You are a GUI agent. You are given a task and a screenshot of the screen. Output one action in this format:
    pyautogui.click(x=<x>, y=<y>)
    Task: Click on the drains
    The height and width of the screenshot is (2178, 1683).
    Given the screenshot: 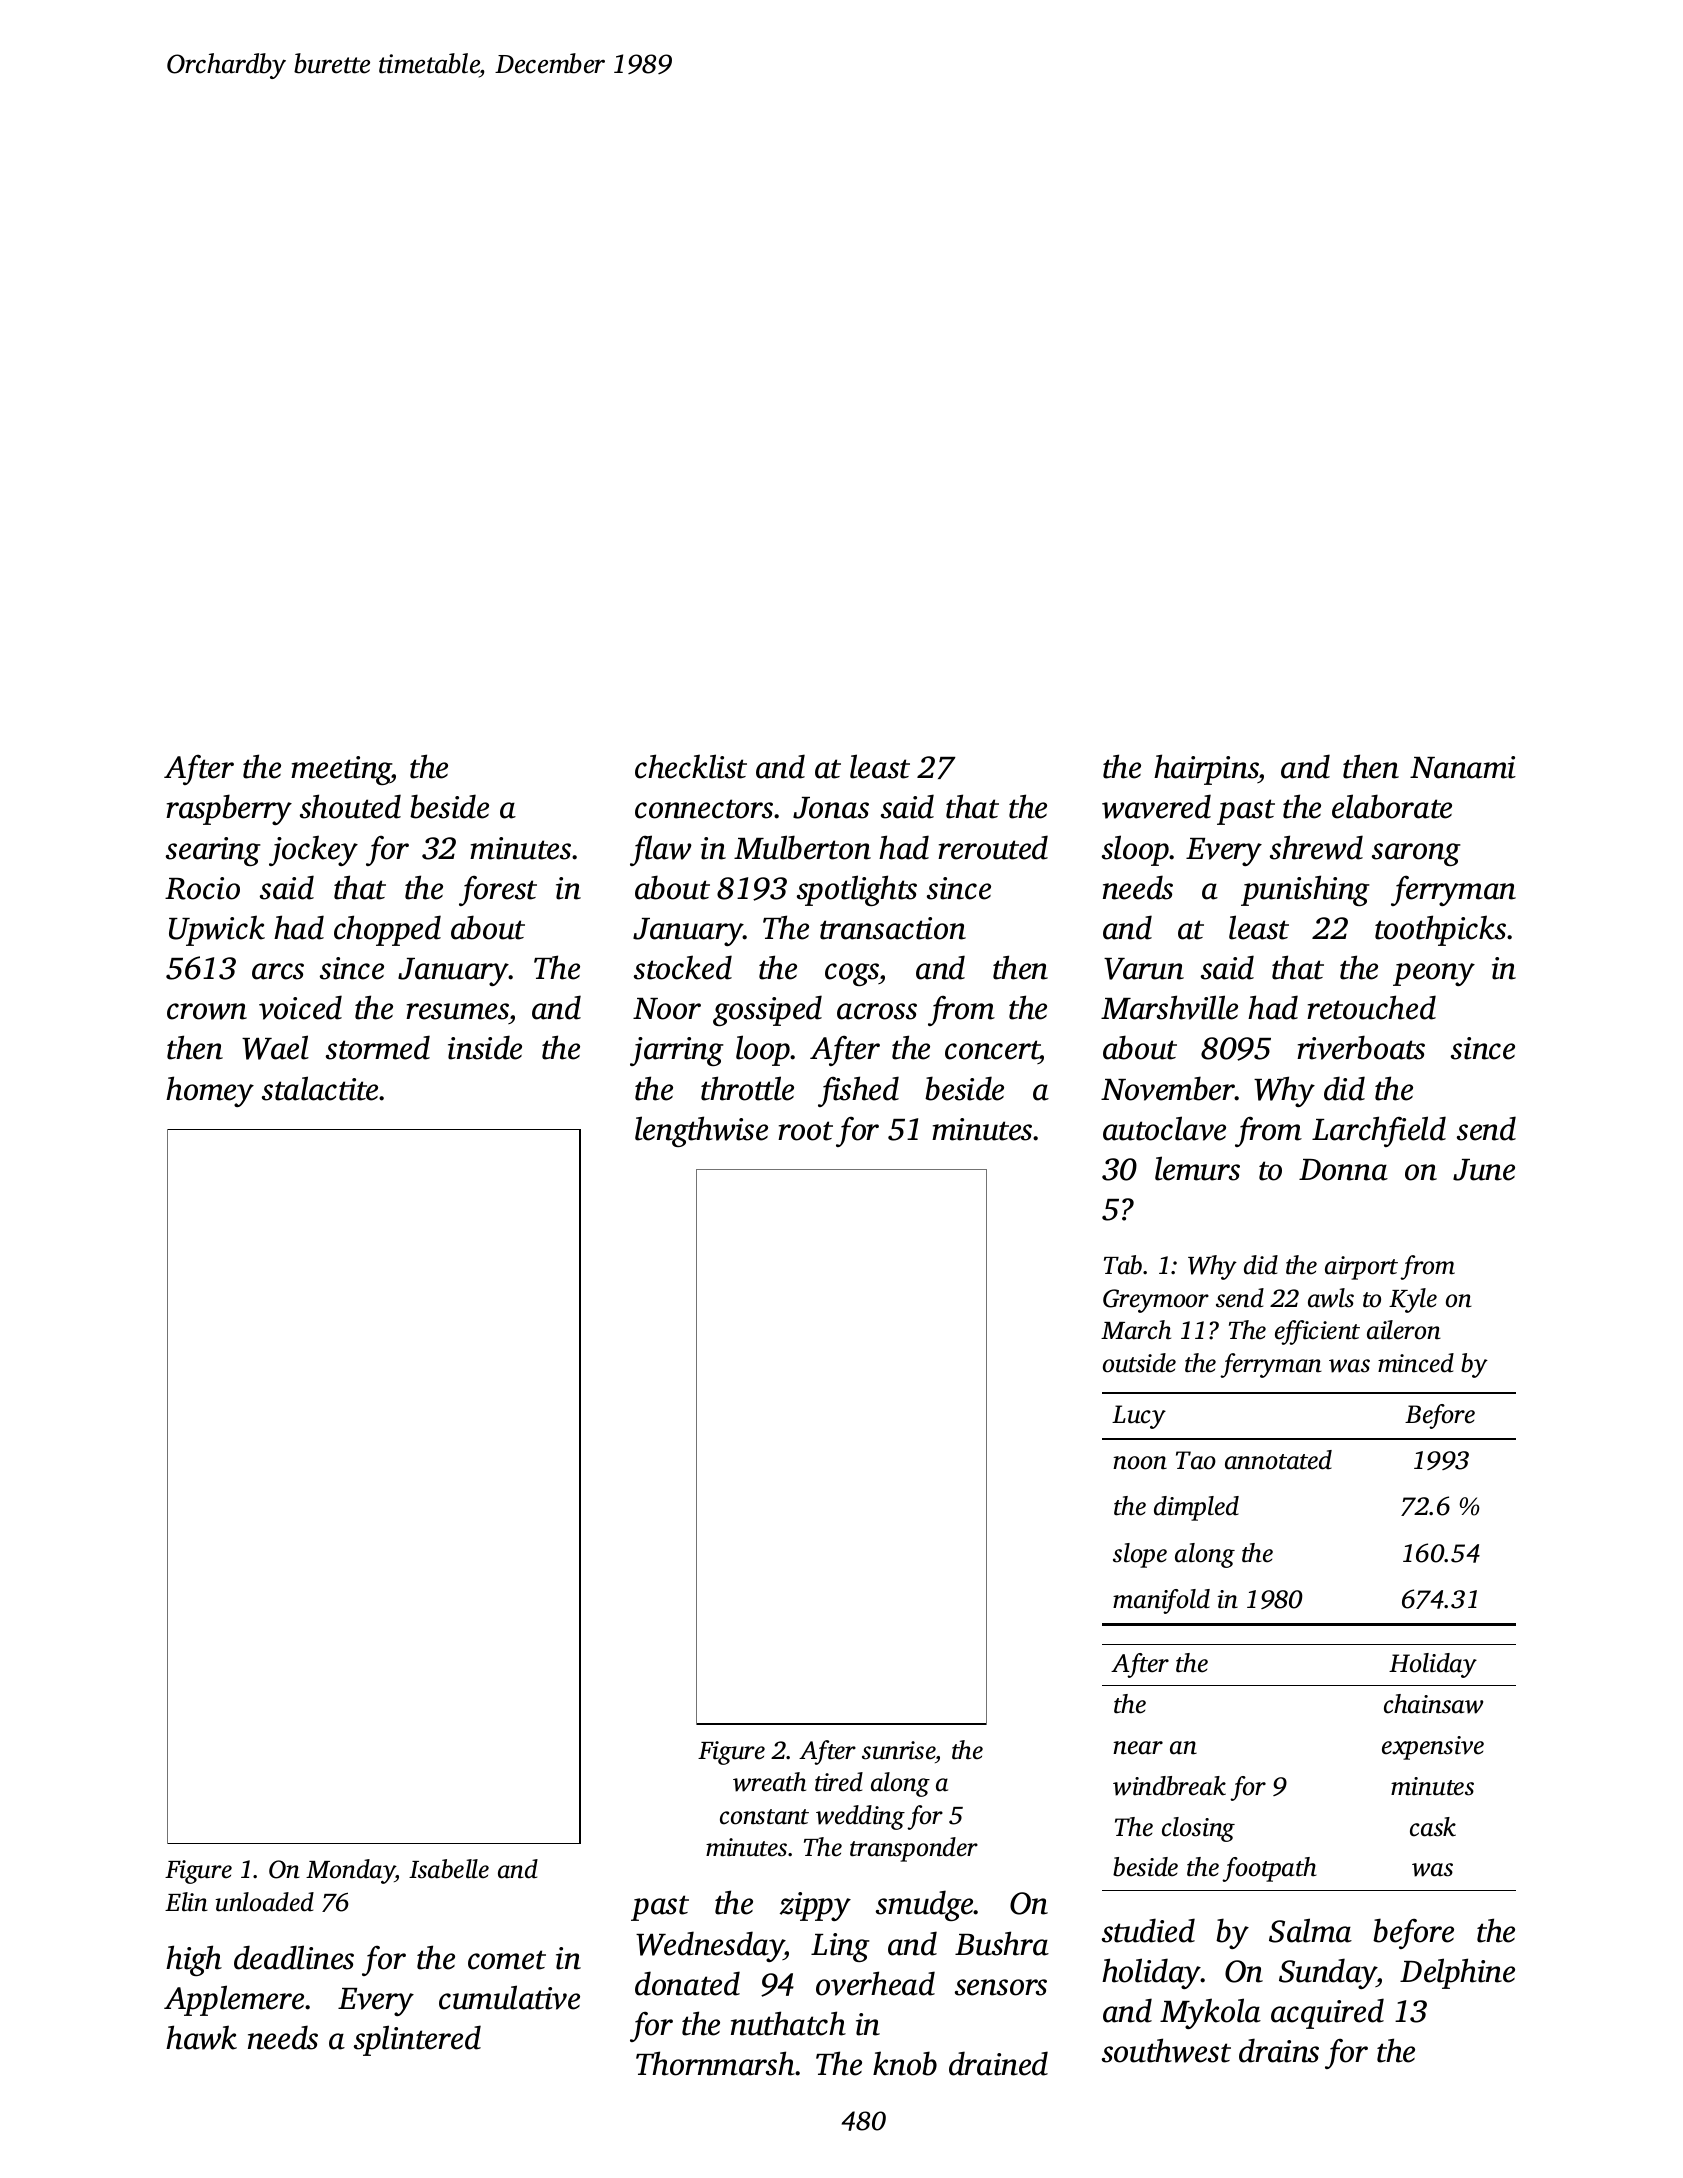 What is the action you would take?
    pyautogui.click(x=1279, y=2050)
